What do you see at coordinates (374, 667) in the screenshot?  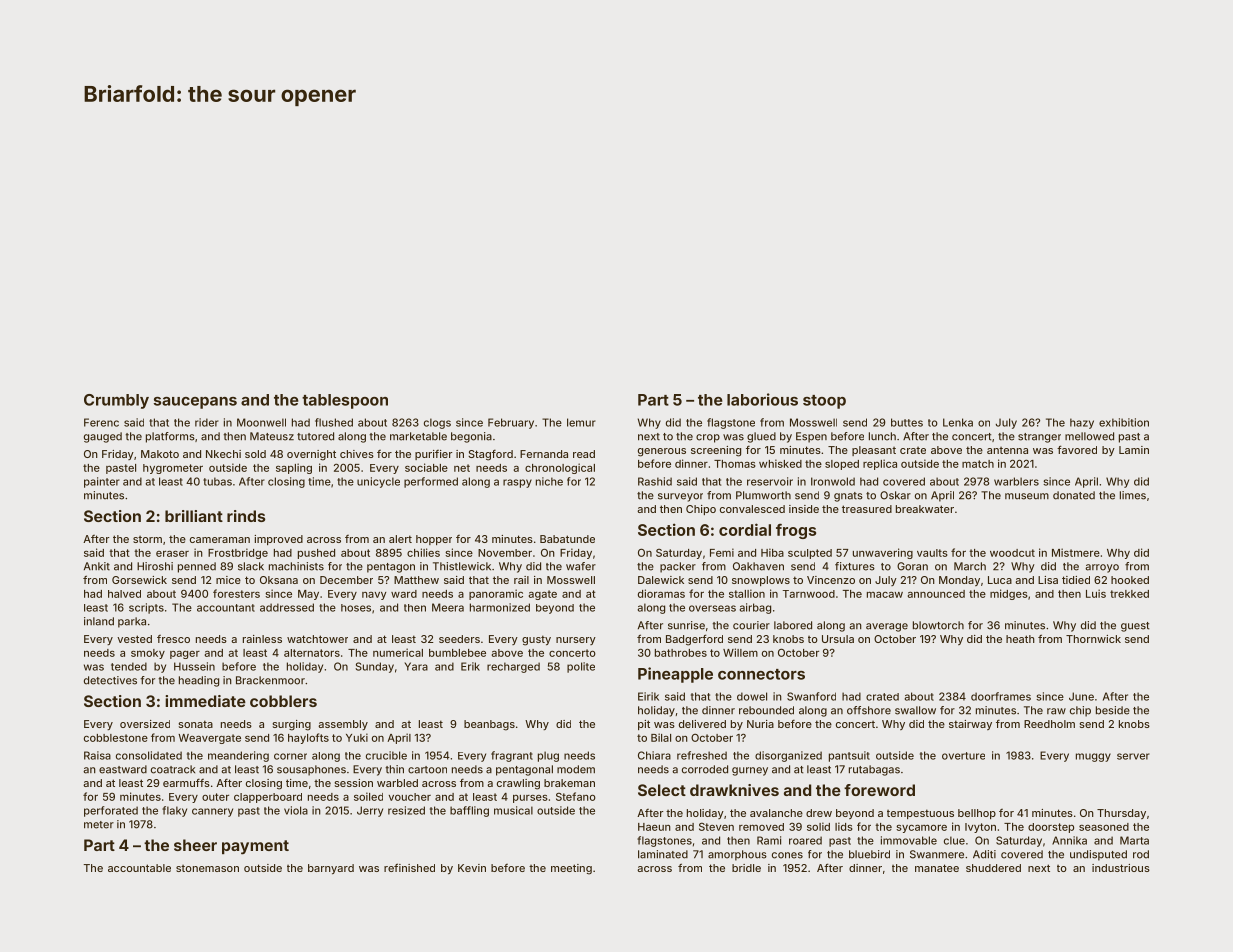 I see `Sunday` at bounding box center [374, 667].
